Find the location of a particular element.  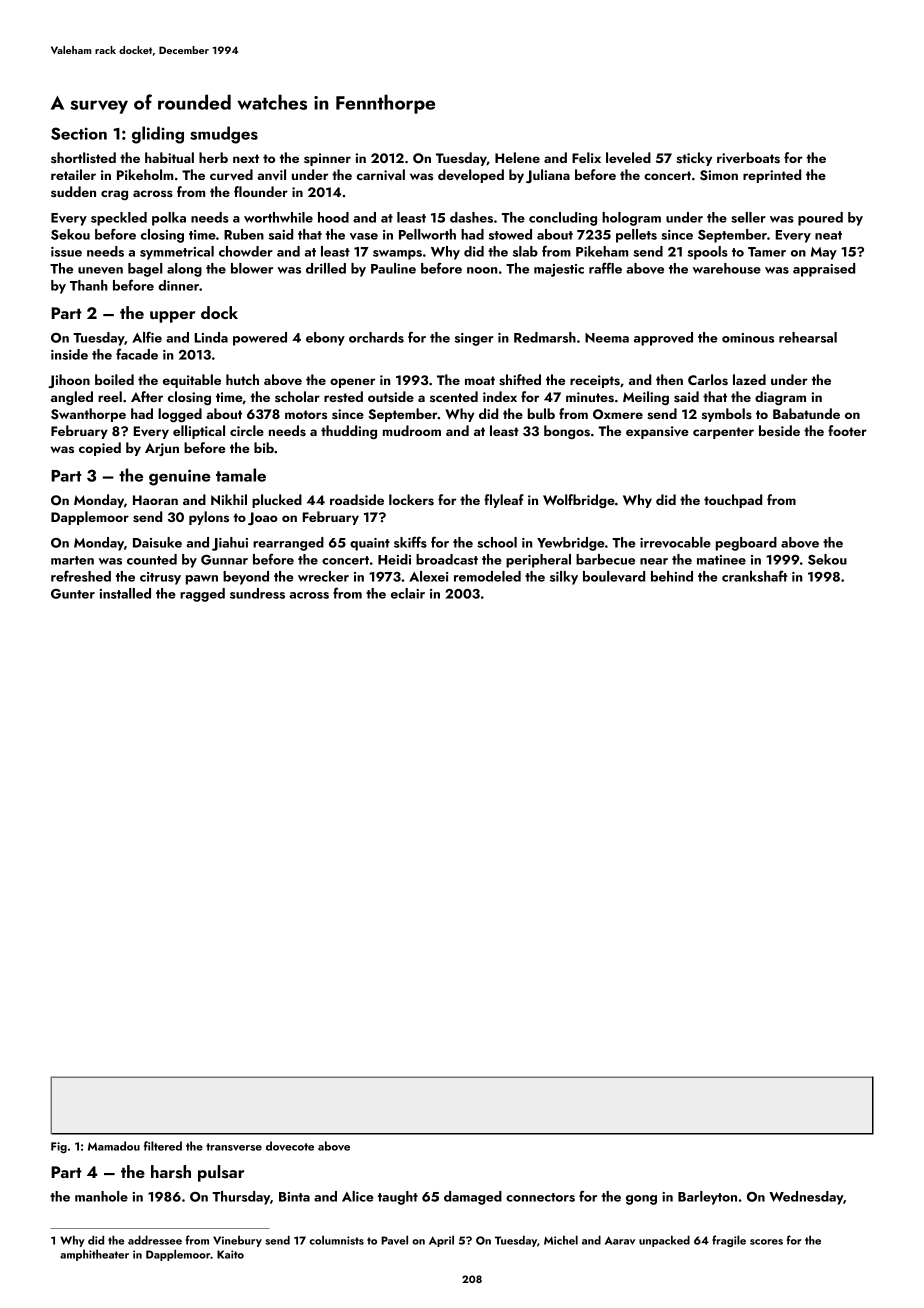

Linda is located at coordinates (211, 337).
